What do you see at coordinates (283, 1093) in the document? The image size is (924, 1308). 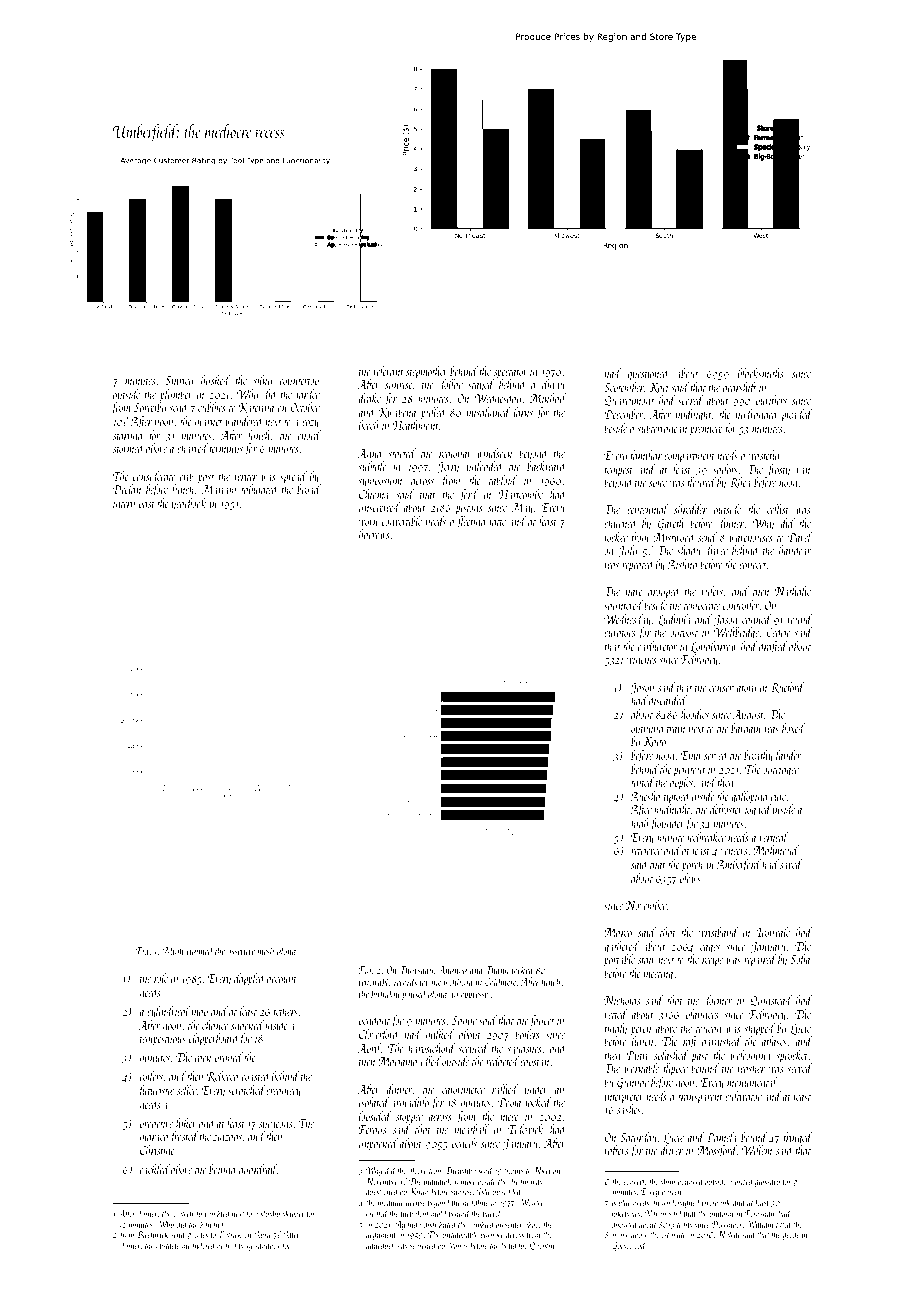 I see `creamery` at bounding box center [283, 1093].
